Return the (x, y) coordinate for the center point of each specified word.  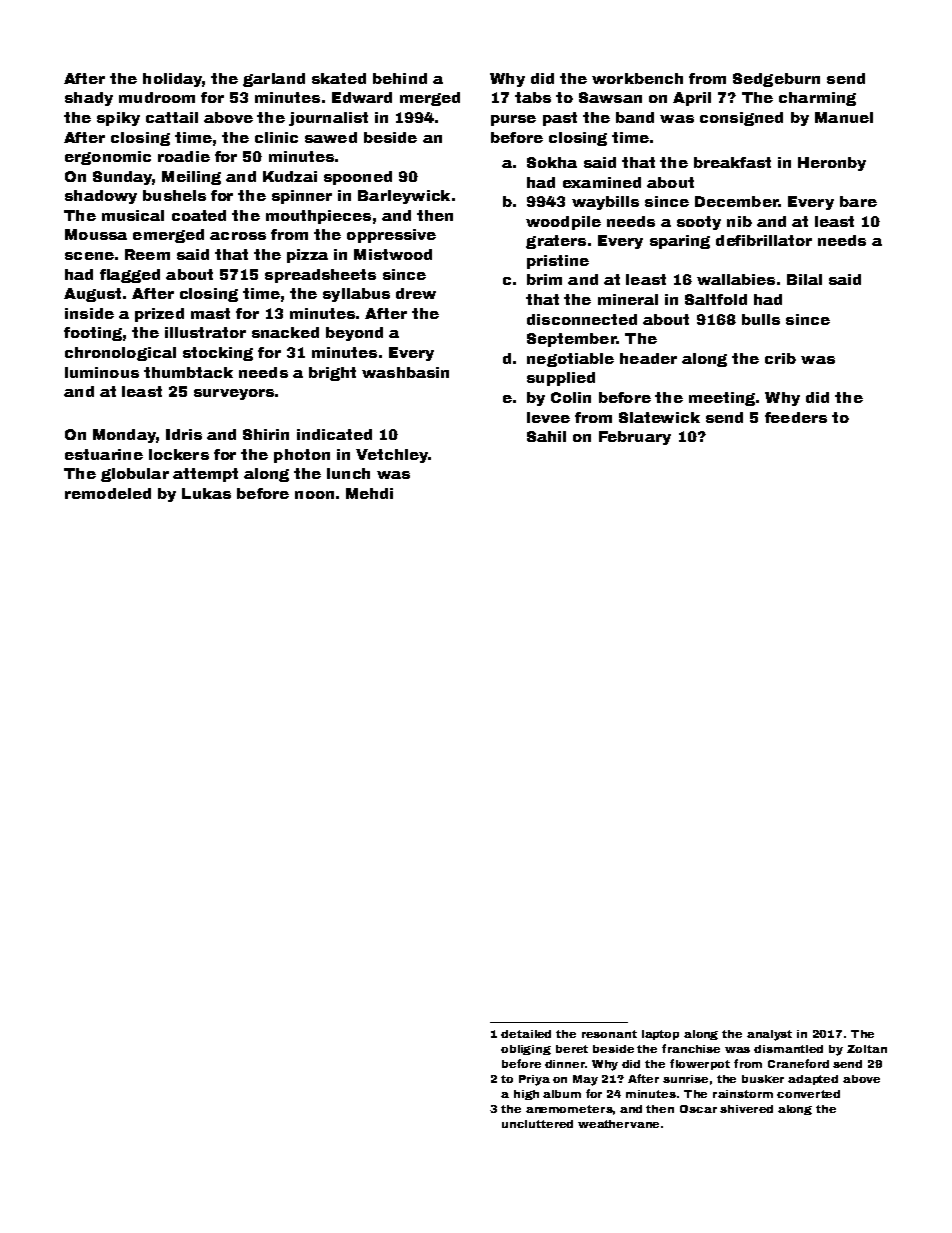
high (526, 1095)
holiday (172, 80)
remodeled (108, 493)
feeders (796, 417)
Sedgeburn (776, 80)
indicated (334, 434)
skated (339, 78)
